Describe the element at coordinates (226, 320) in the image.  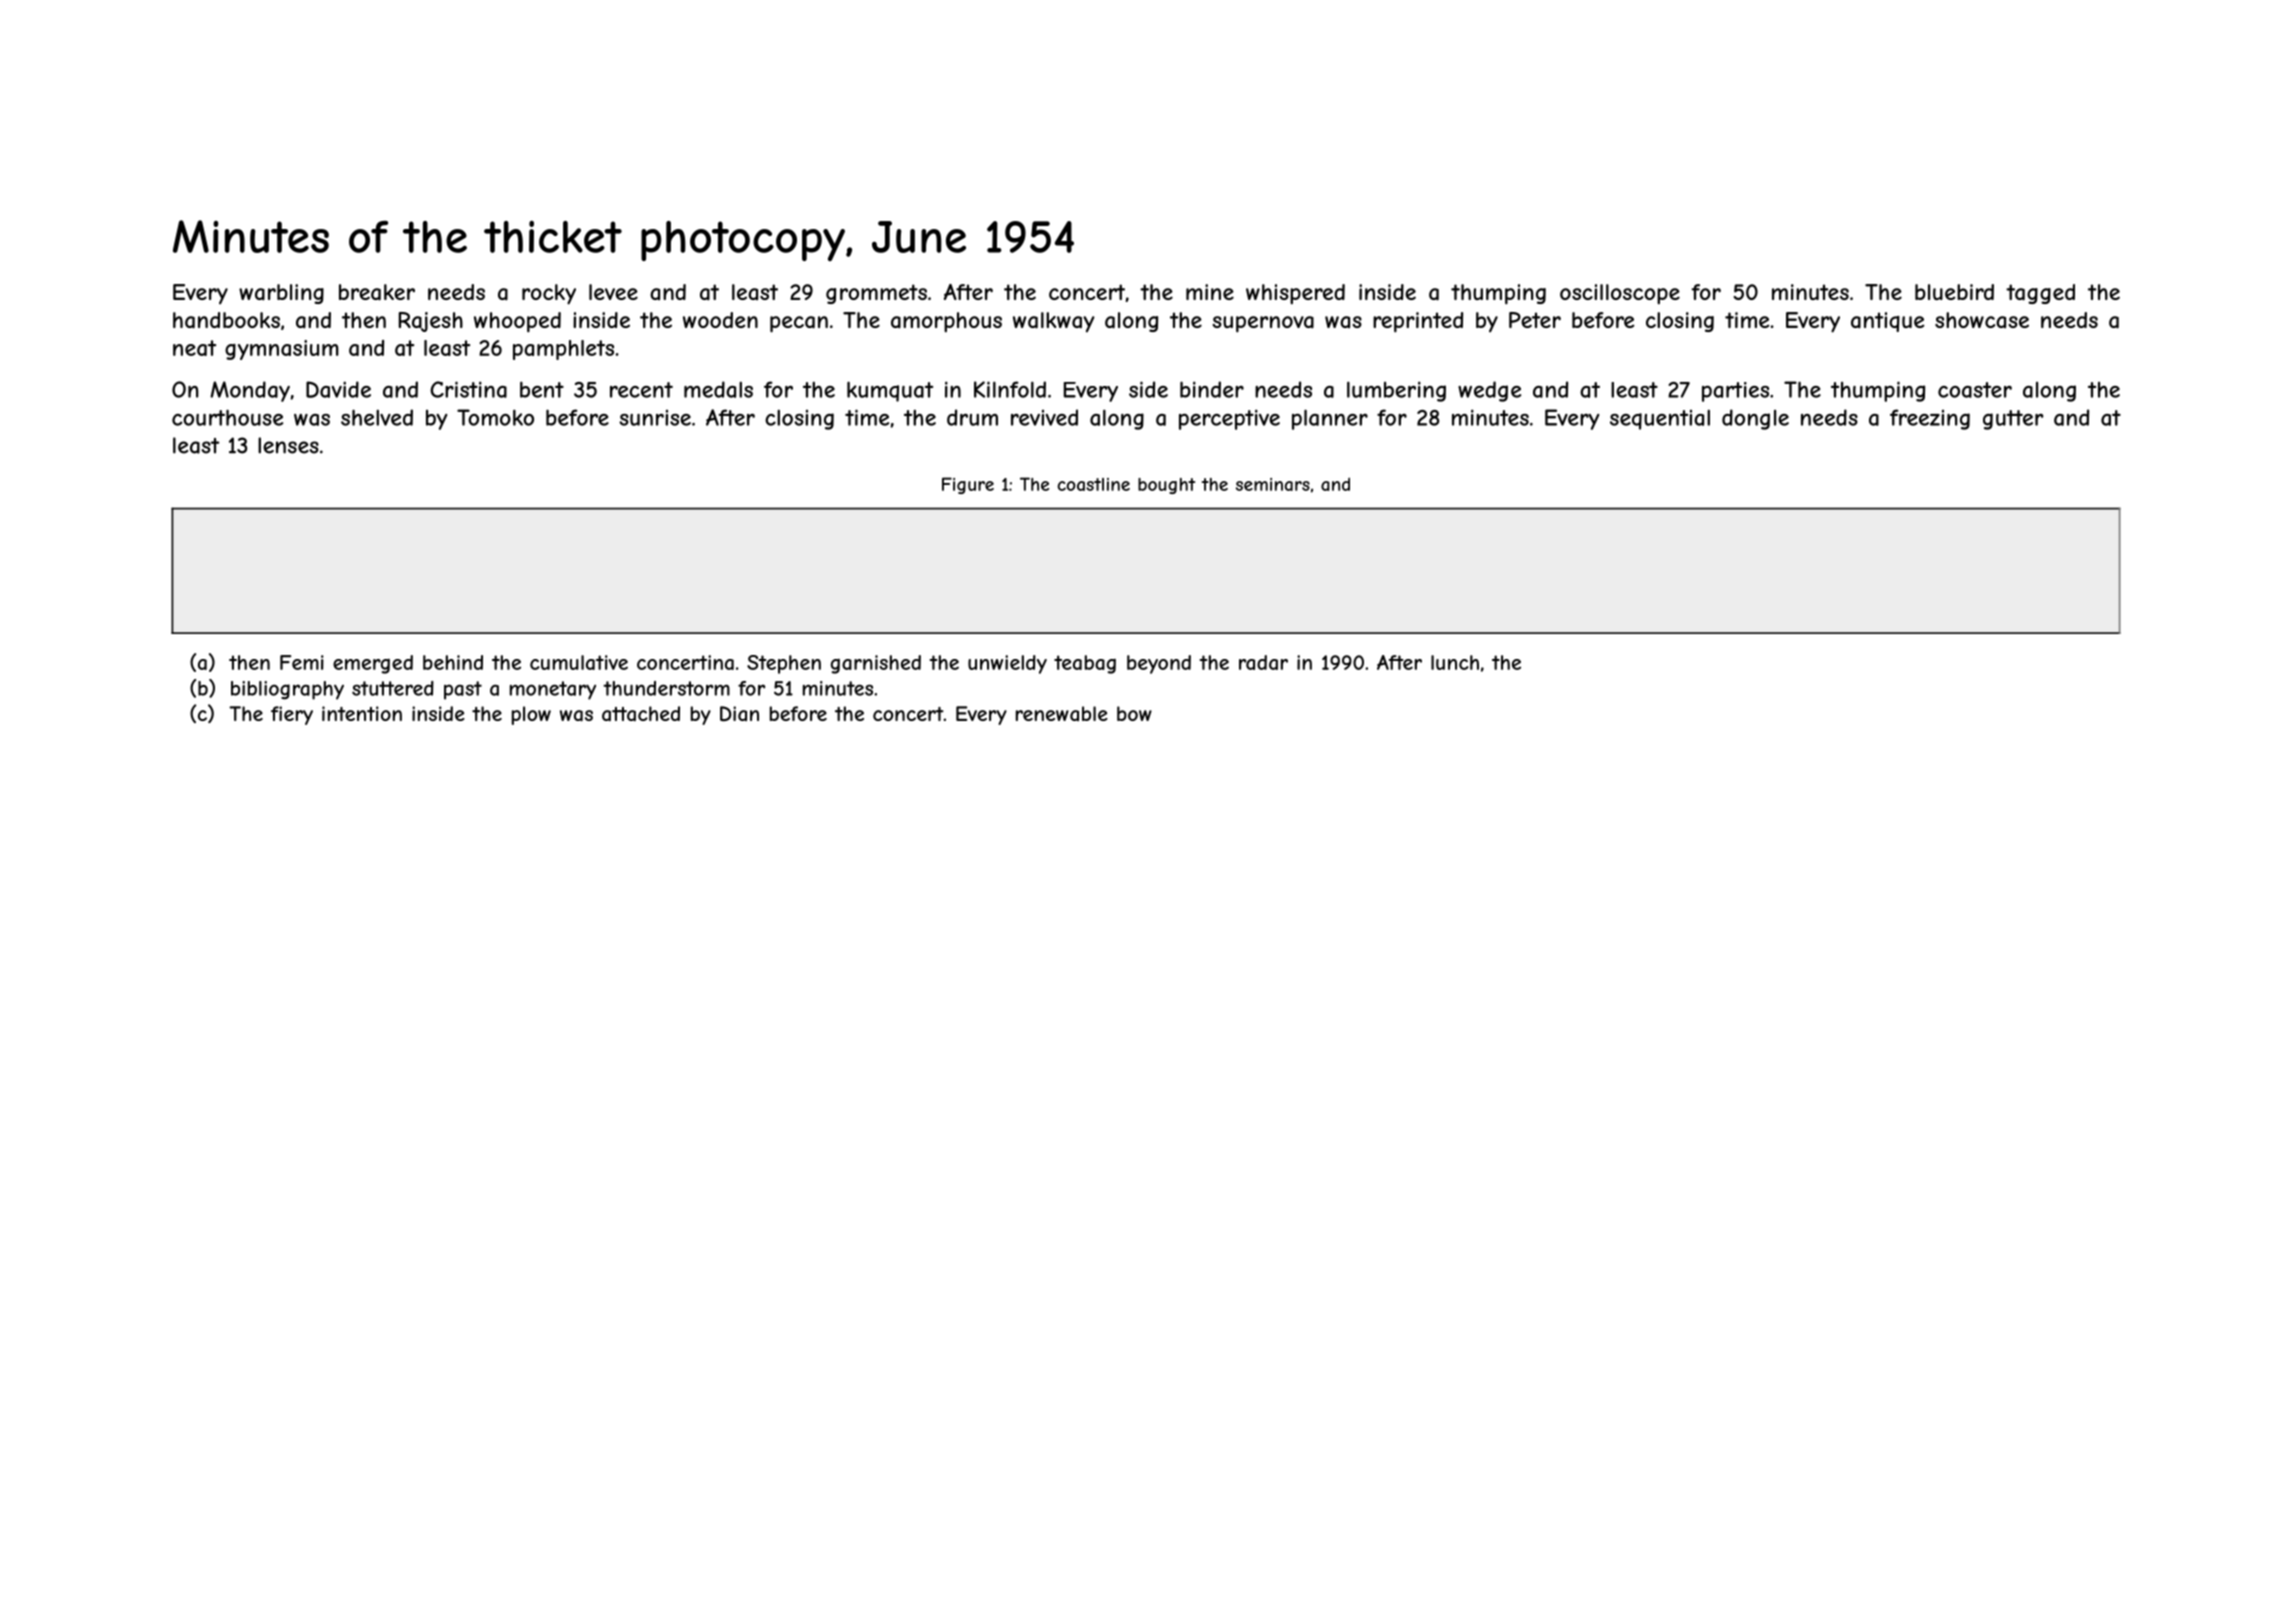
I see `handbooks` at that location.
